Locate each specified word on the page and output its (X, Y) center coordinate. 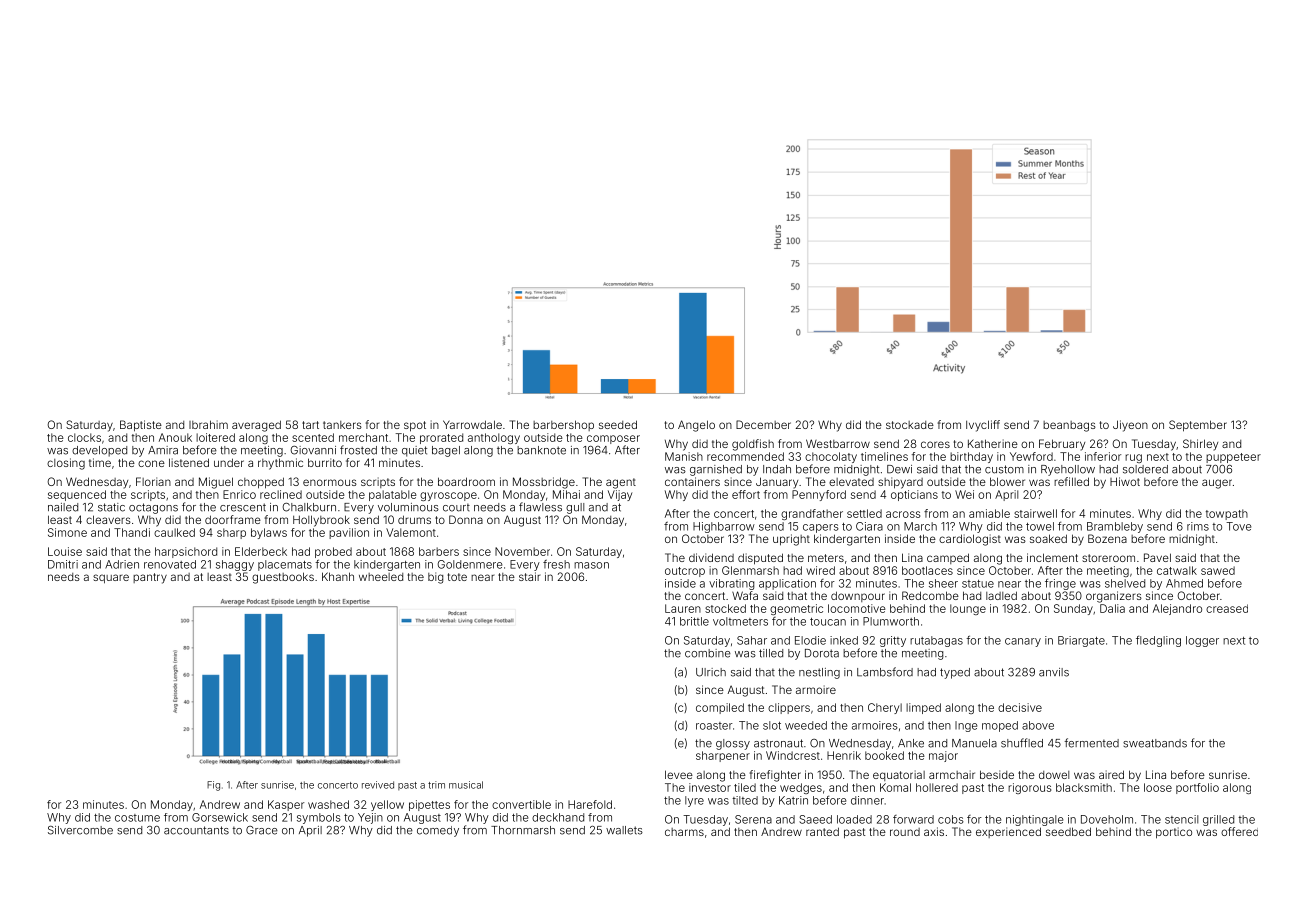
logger (1202, 641)
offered (1239, 831)
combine (708, 653)
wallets (624, 830)
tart (310, 425)
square (111, 579)
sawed (1218, 570)
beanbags (1069, 426)
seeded (618, 424)
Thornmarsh (523, 830)
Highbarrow (724, 527)
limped (923, 708)
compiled (720, 708)
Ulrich (711, 672)
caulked (174, 532)
